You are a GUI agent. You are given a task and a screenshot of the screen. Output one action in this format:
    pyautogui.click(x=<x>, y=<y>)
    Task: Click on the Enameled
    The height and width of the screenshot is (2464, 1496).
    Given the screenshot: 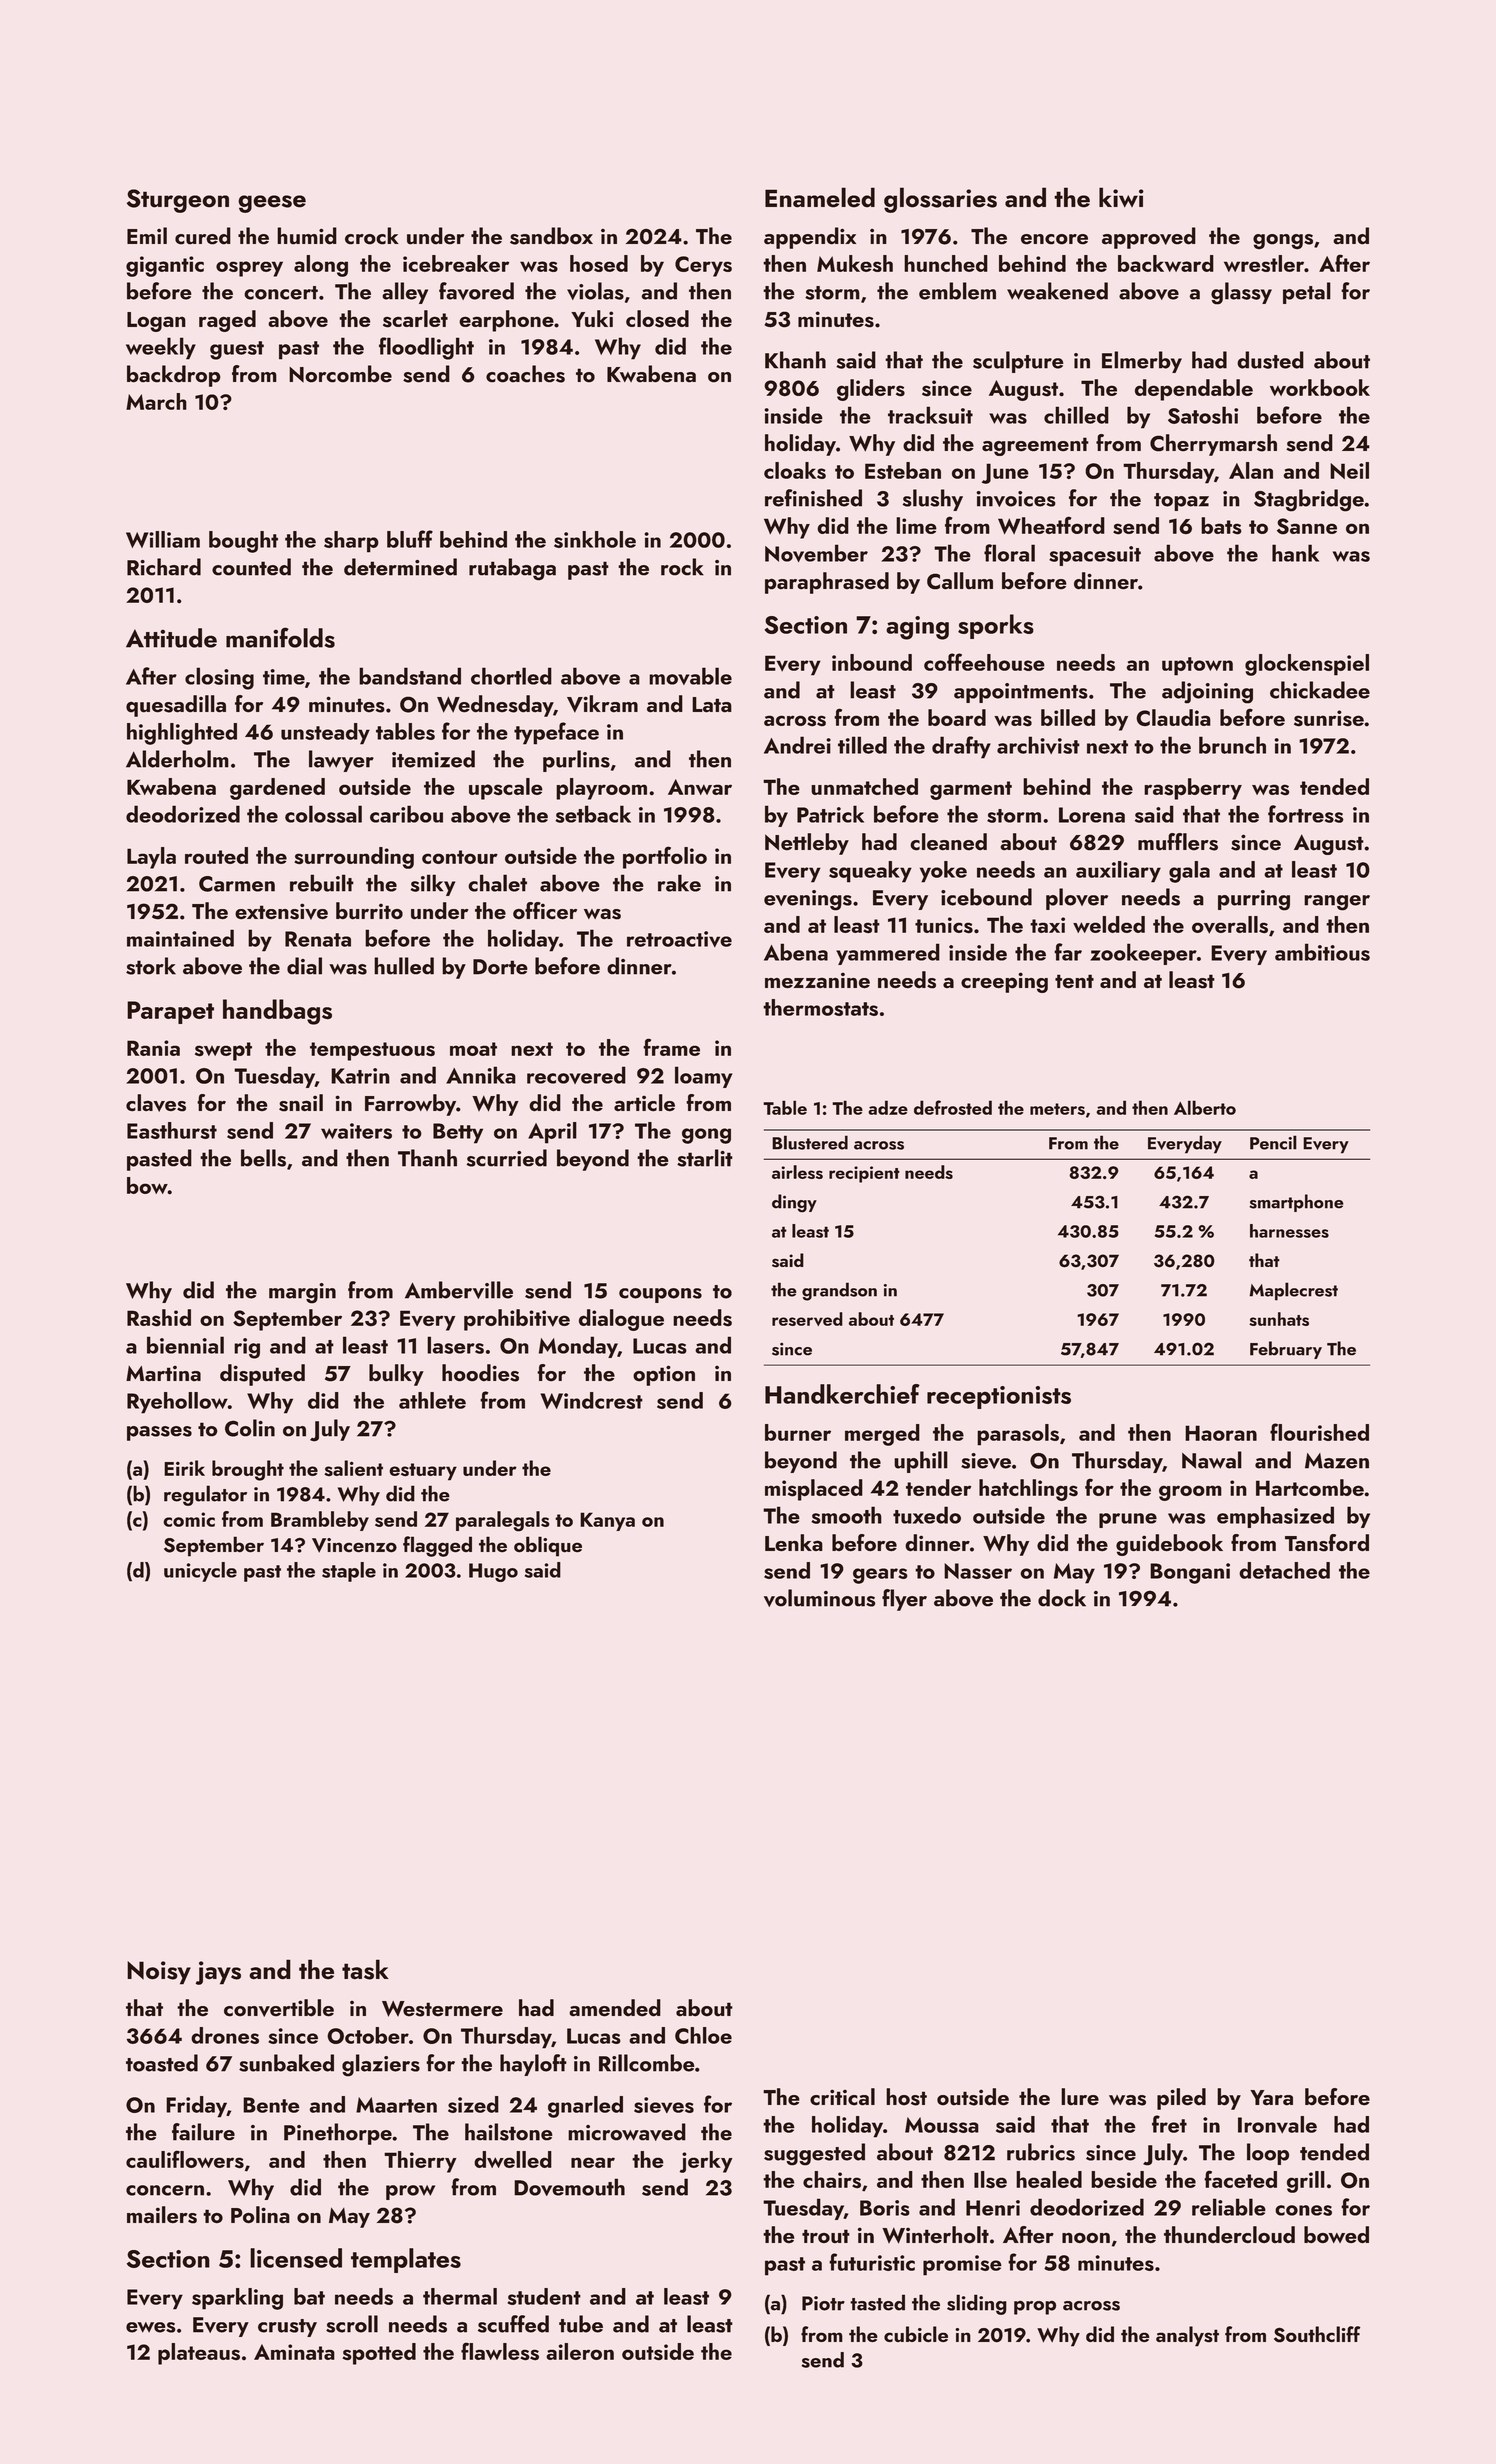 What is the action you would take?
    pyautogui.click(x=820, y=197)
